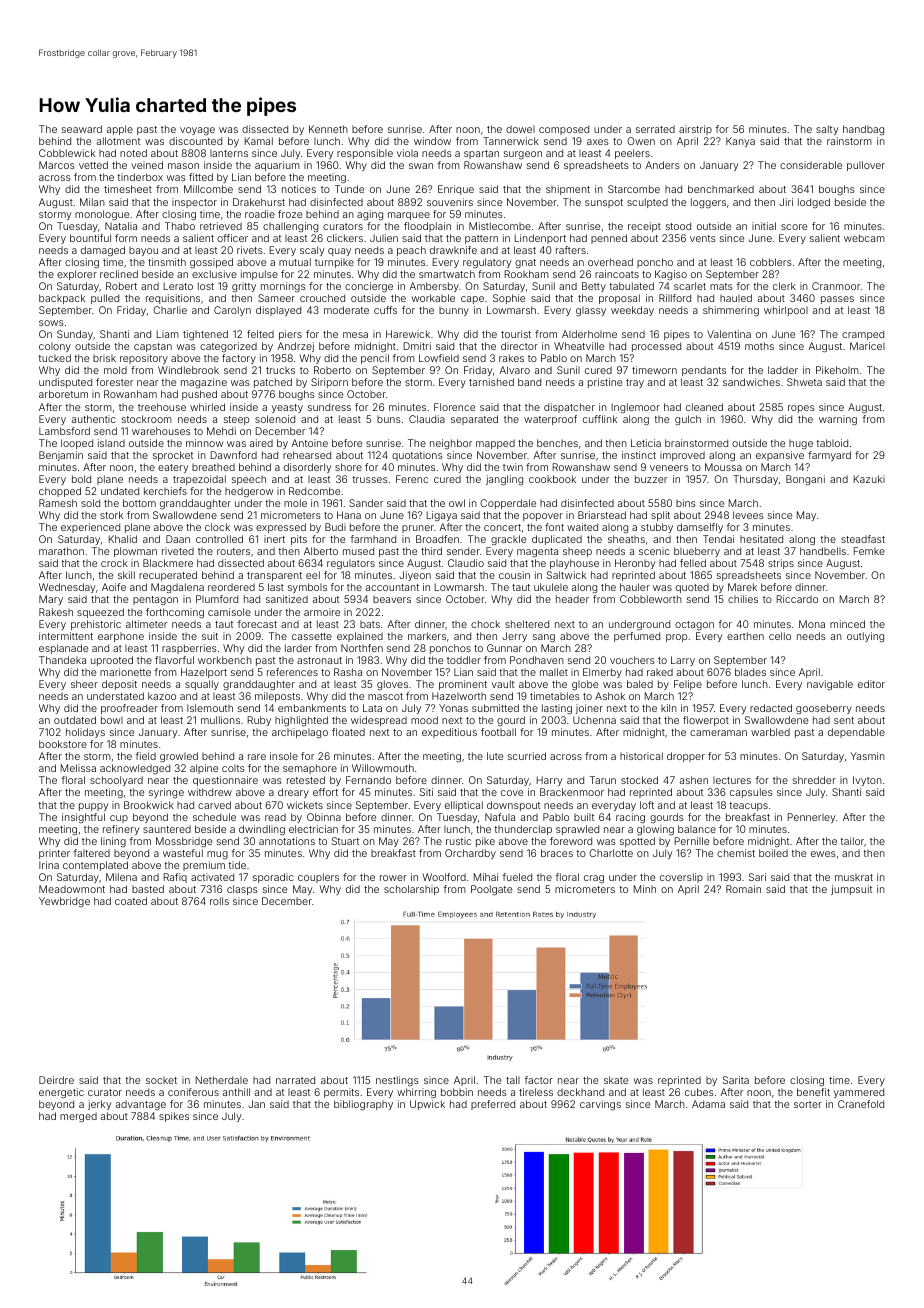 This screenshot has height=1308, width=924. Describe the element at coordinates (656, 347) in the screenshot. I see `processed` at that location.
